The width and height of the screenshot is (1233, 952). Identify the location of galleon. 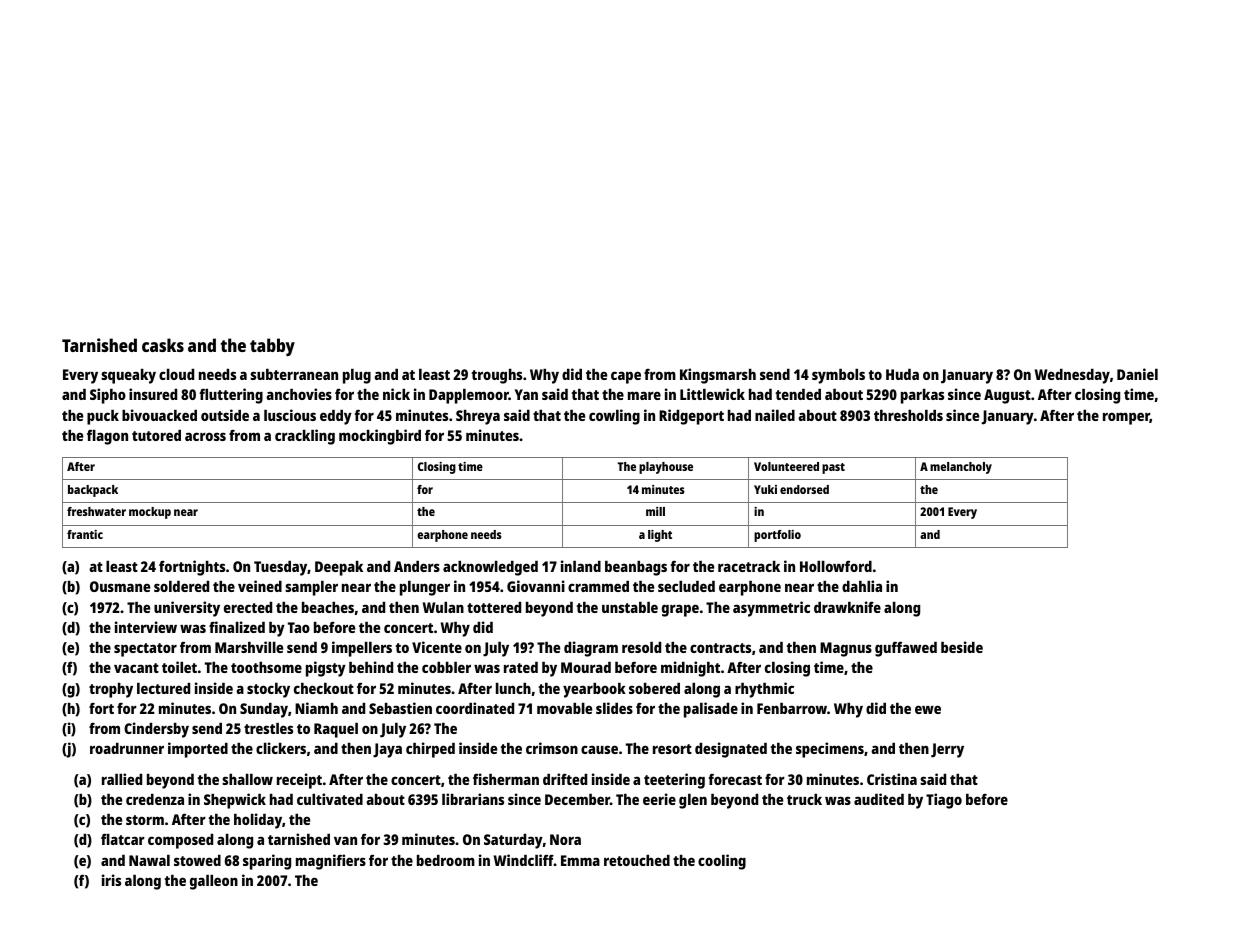
(214, 882).
